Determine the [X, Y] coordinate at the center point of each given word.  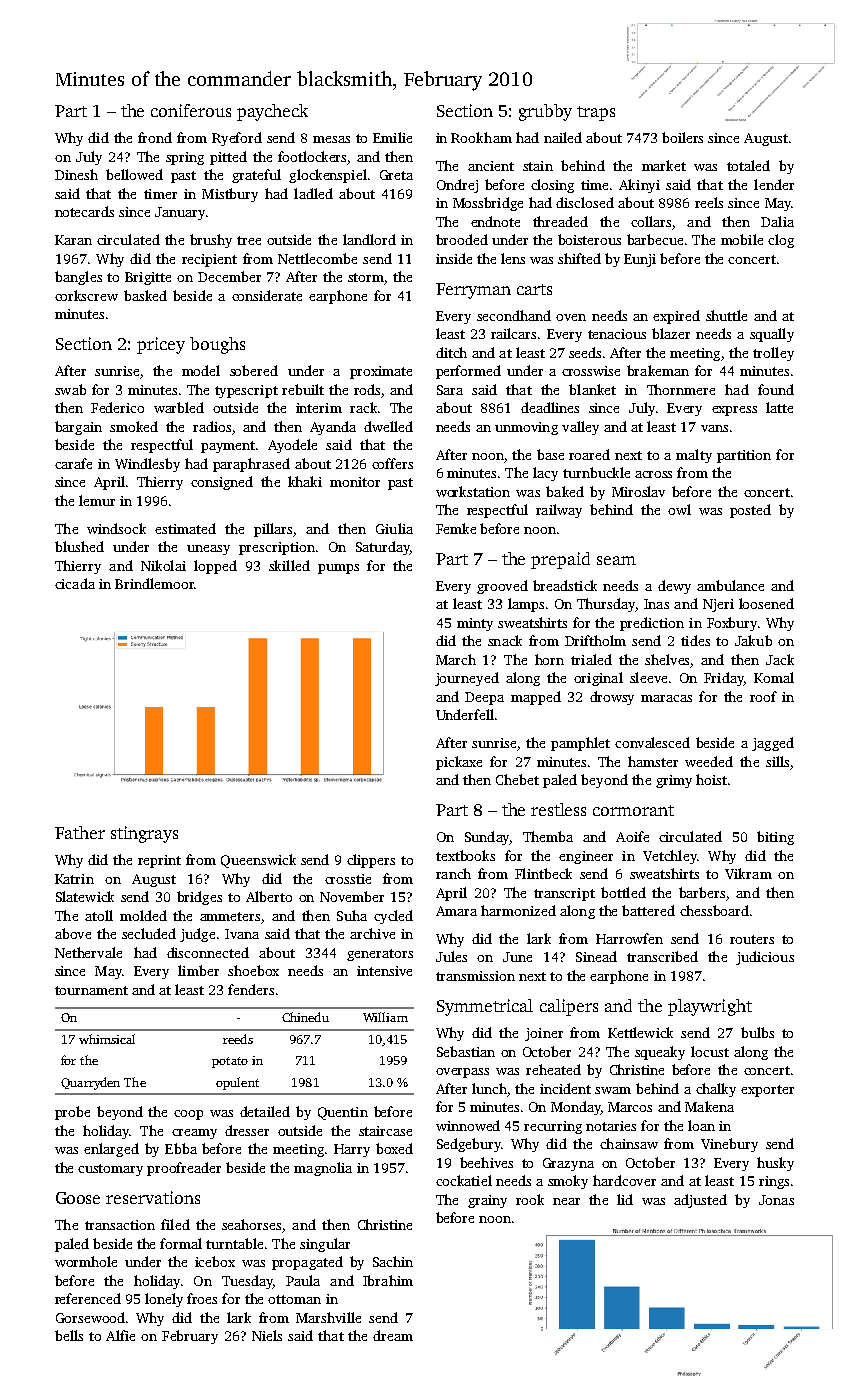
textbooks [465, 855]
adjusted [700, 1201]
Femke [456, 528]
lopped [215, 567]
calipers [569, 1007]
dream [393, 1335]
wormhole [86, 1261]
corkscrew [86, 295]
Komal [774, 677]
